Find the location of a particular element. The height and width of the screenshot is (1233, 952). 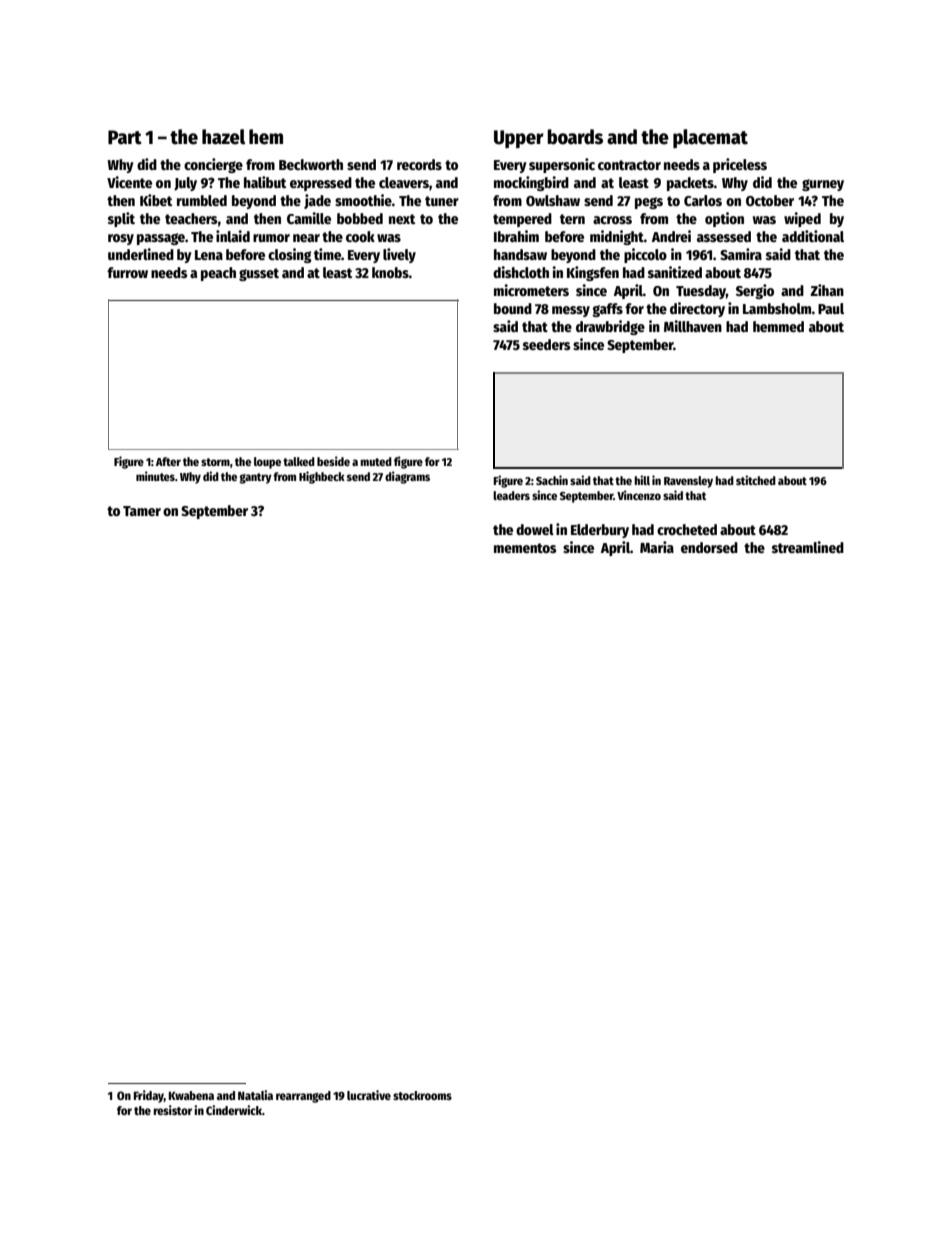

hazel is located at coordinates (223, 137).
